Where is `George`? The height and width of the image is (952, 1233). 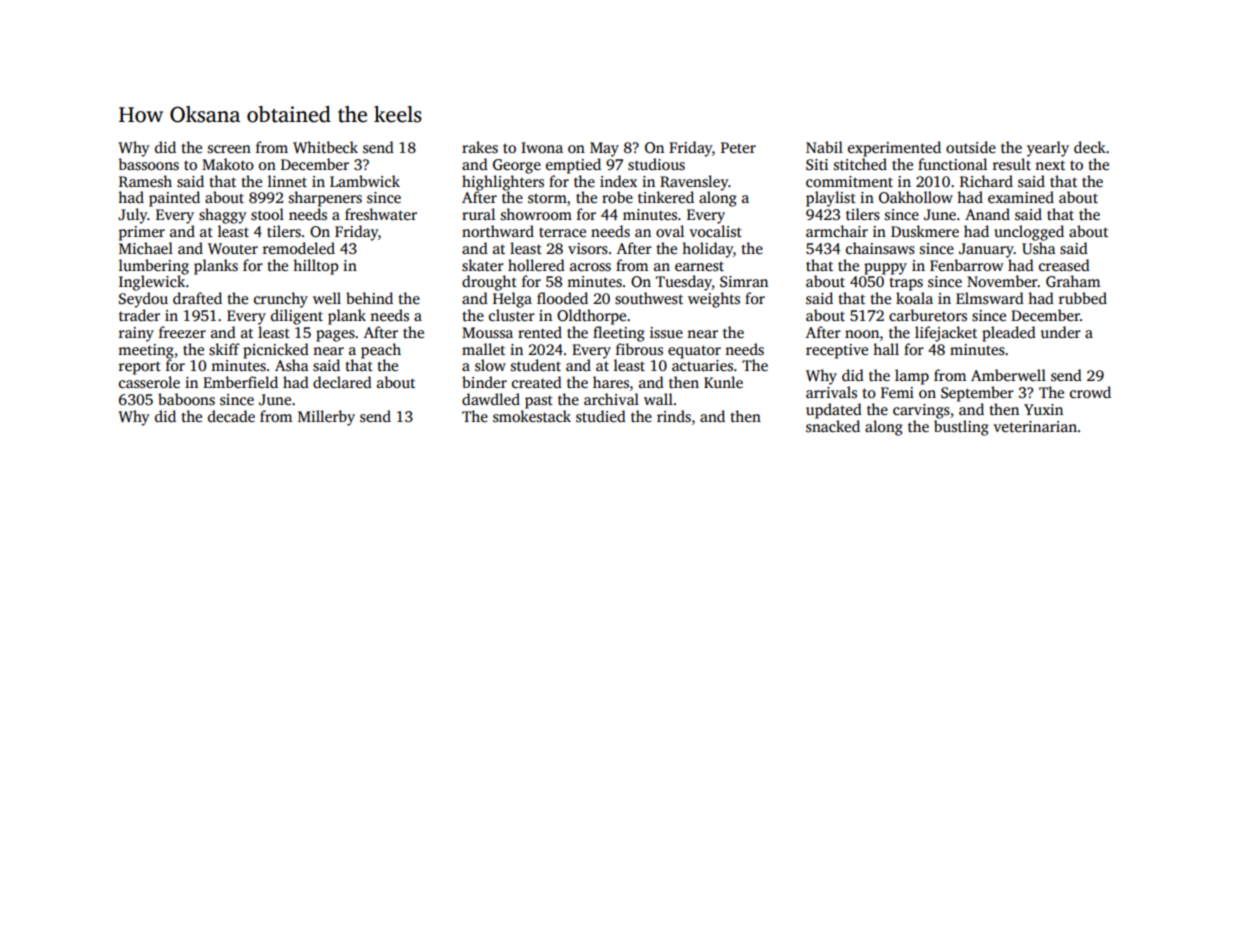 George is located at coordinates (517, 166).
